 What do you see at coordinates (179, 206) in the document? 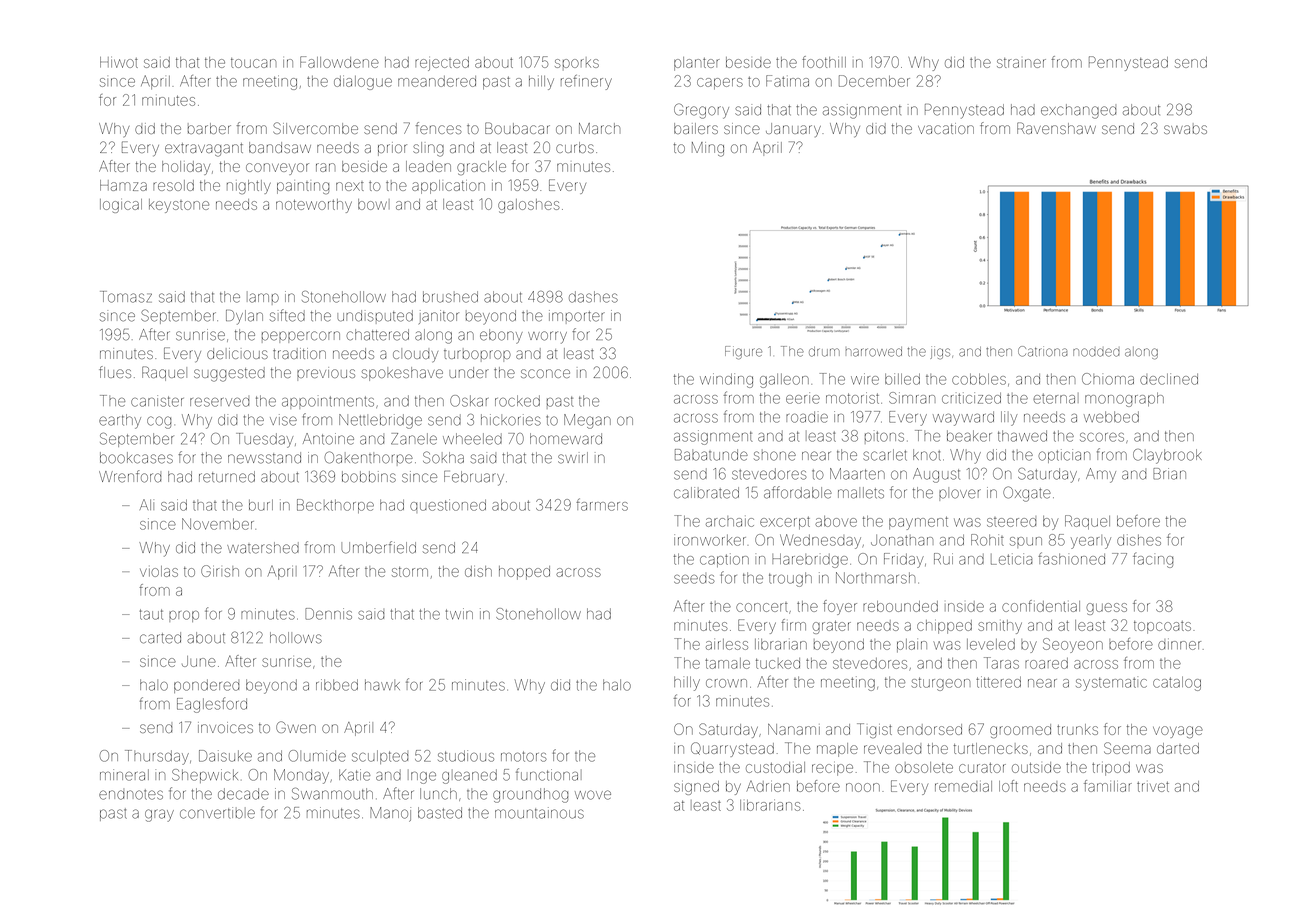
I see `keystone` at bounding box center [179, 206].
